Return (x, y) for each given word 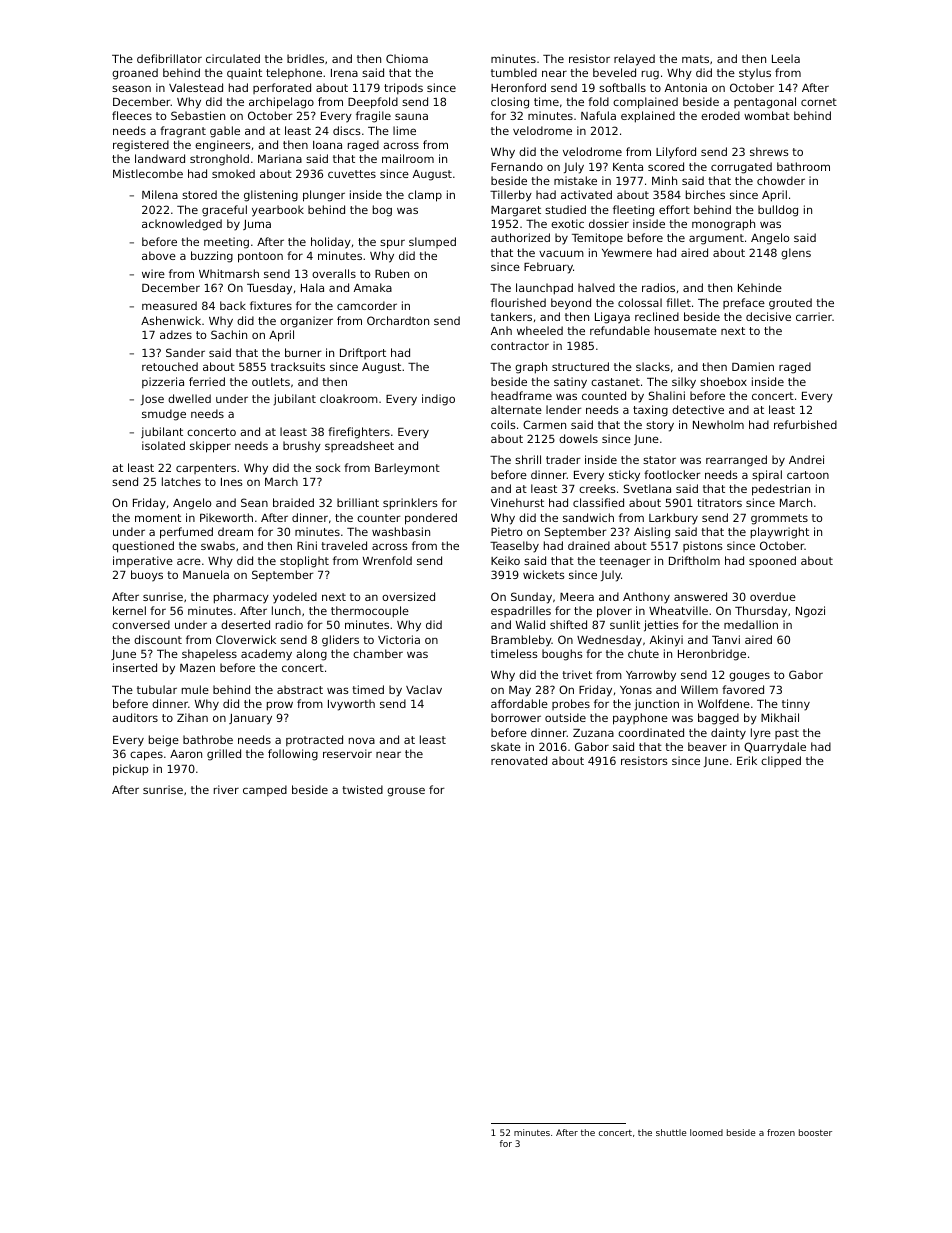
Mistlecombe (148, 173)
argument (716, 239)
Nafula (598, 115)
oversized (408, 596)
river (226, 789)
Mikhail (780, 717)
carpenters (206, 469)
